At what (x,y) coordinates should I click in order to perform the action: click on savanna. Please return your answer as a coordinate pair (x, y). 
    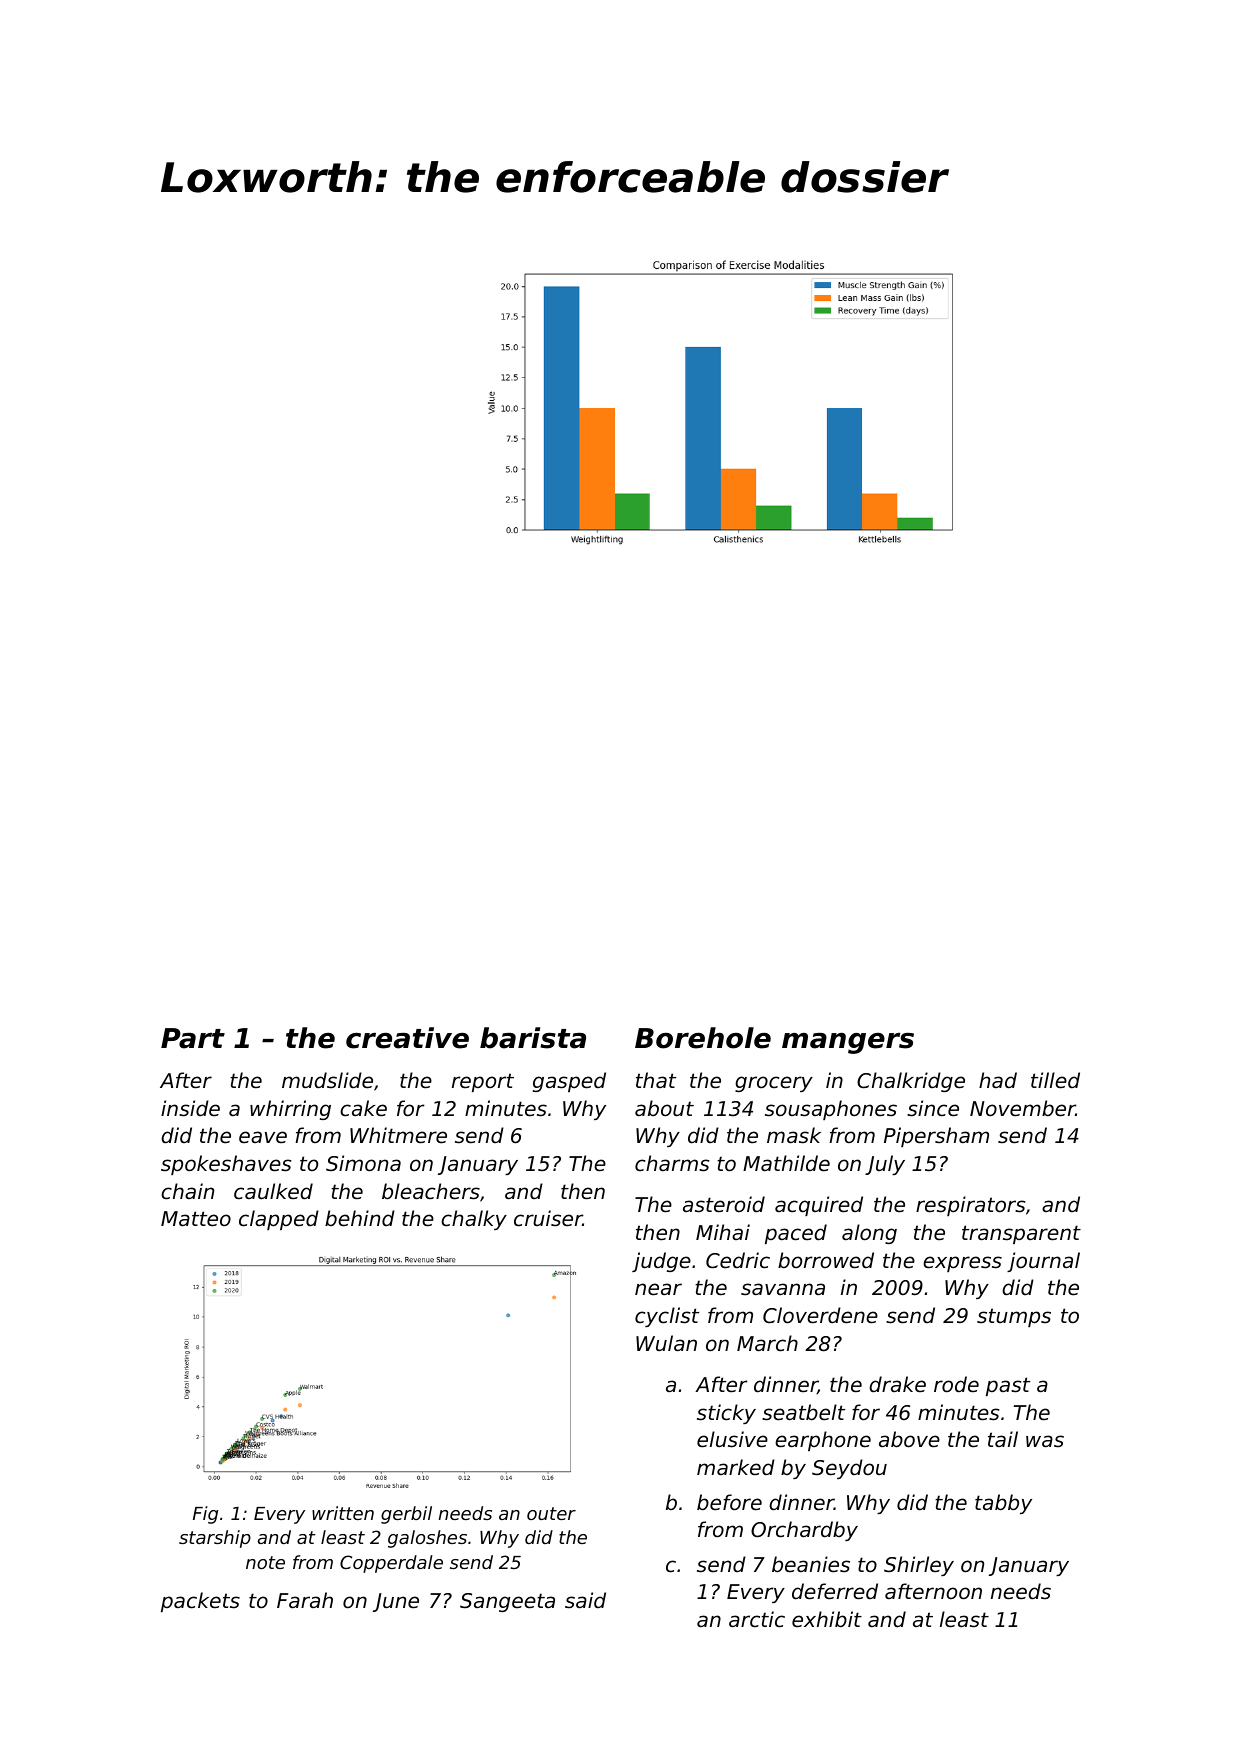
    Looking at the image, I should click on (783, 1289).
